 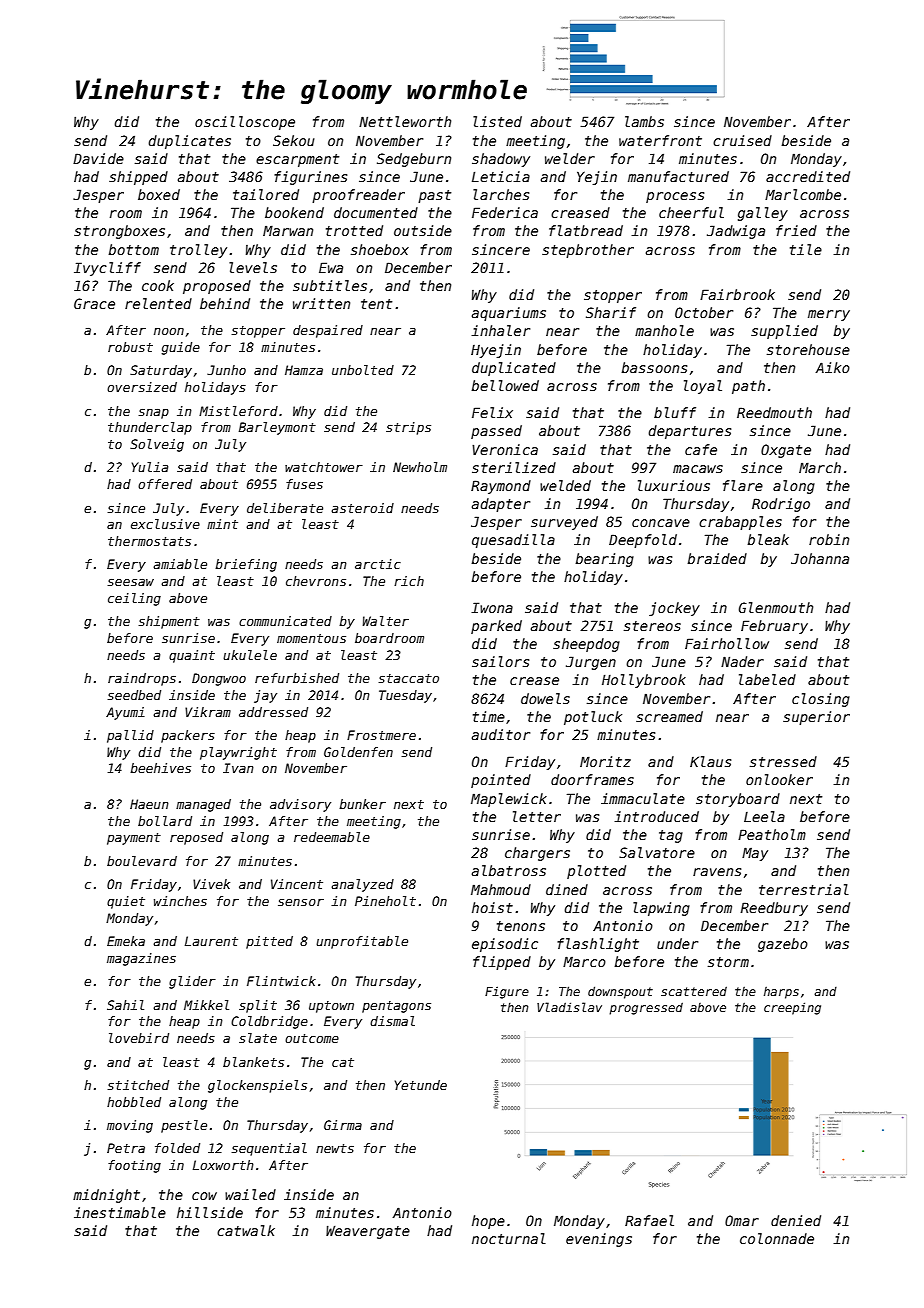 I want to click on past, so click(x=434, y=196).
